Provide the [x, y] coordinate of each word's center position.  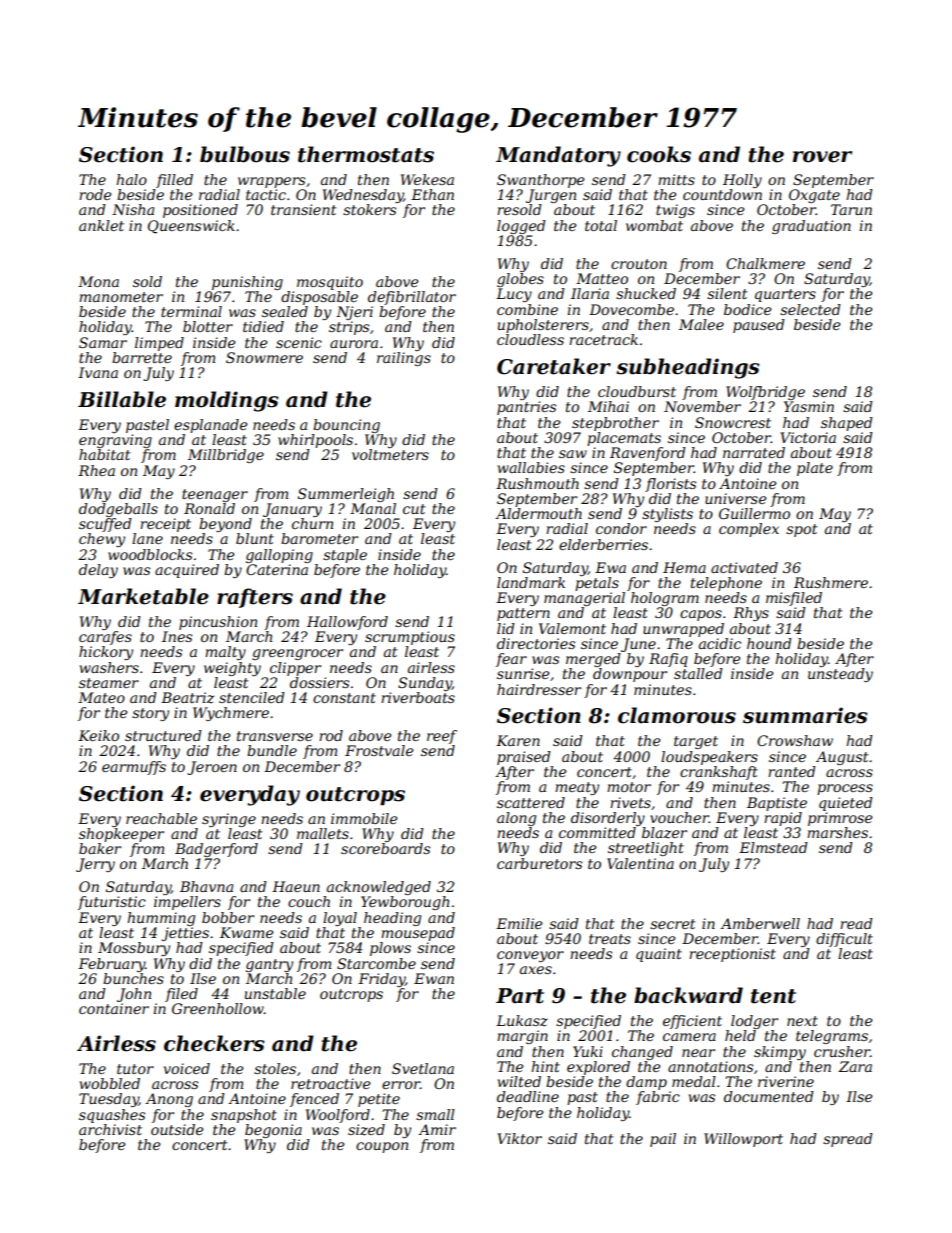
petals [597, 584]
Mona [98, 281]
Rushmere [831, 582]
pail [663, 1140]
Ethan [432, 194]
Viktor [519, 1138]
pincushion [218, 623]
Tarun [851, 209]
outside [177, 1129]
